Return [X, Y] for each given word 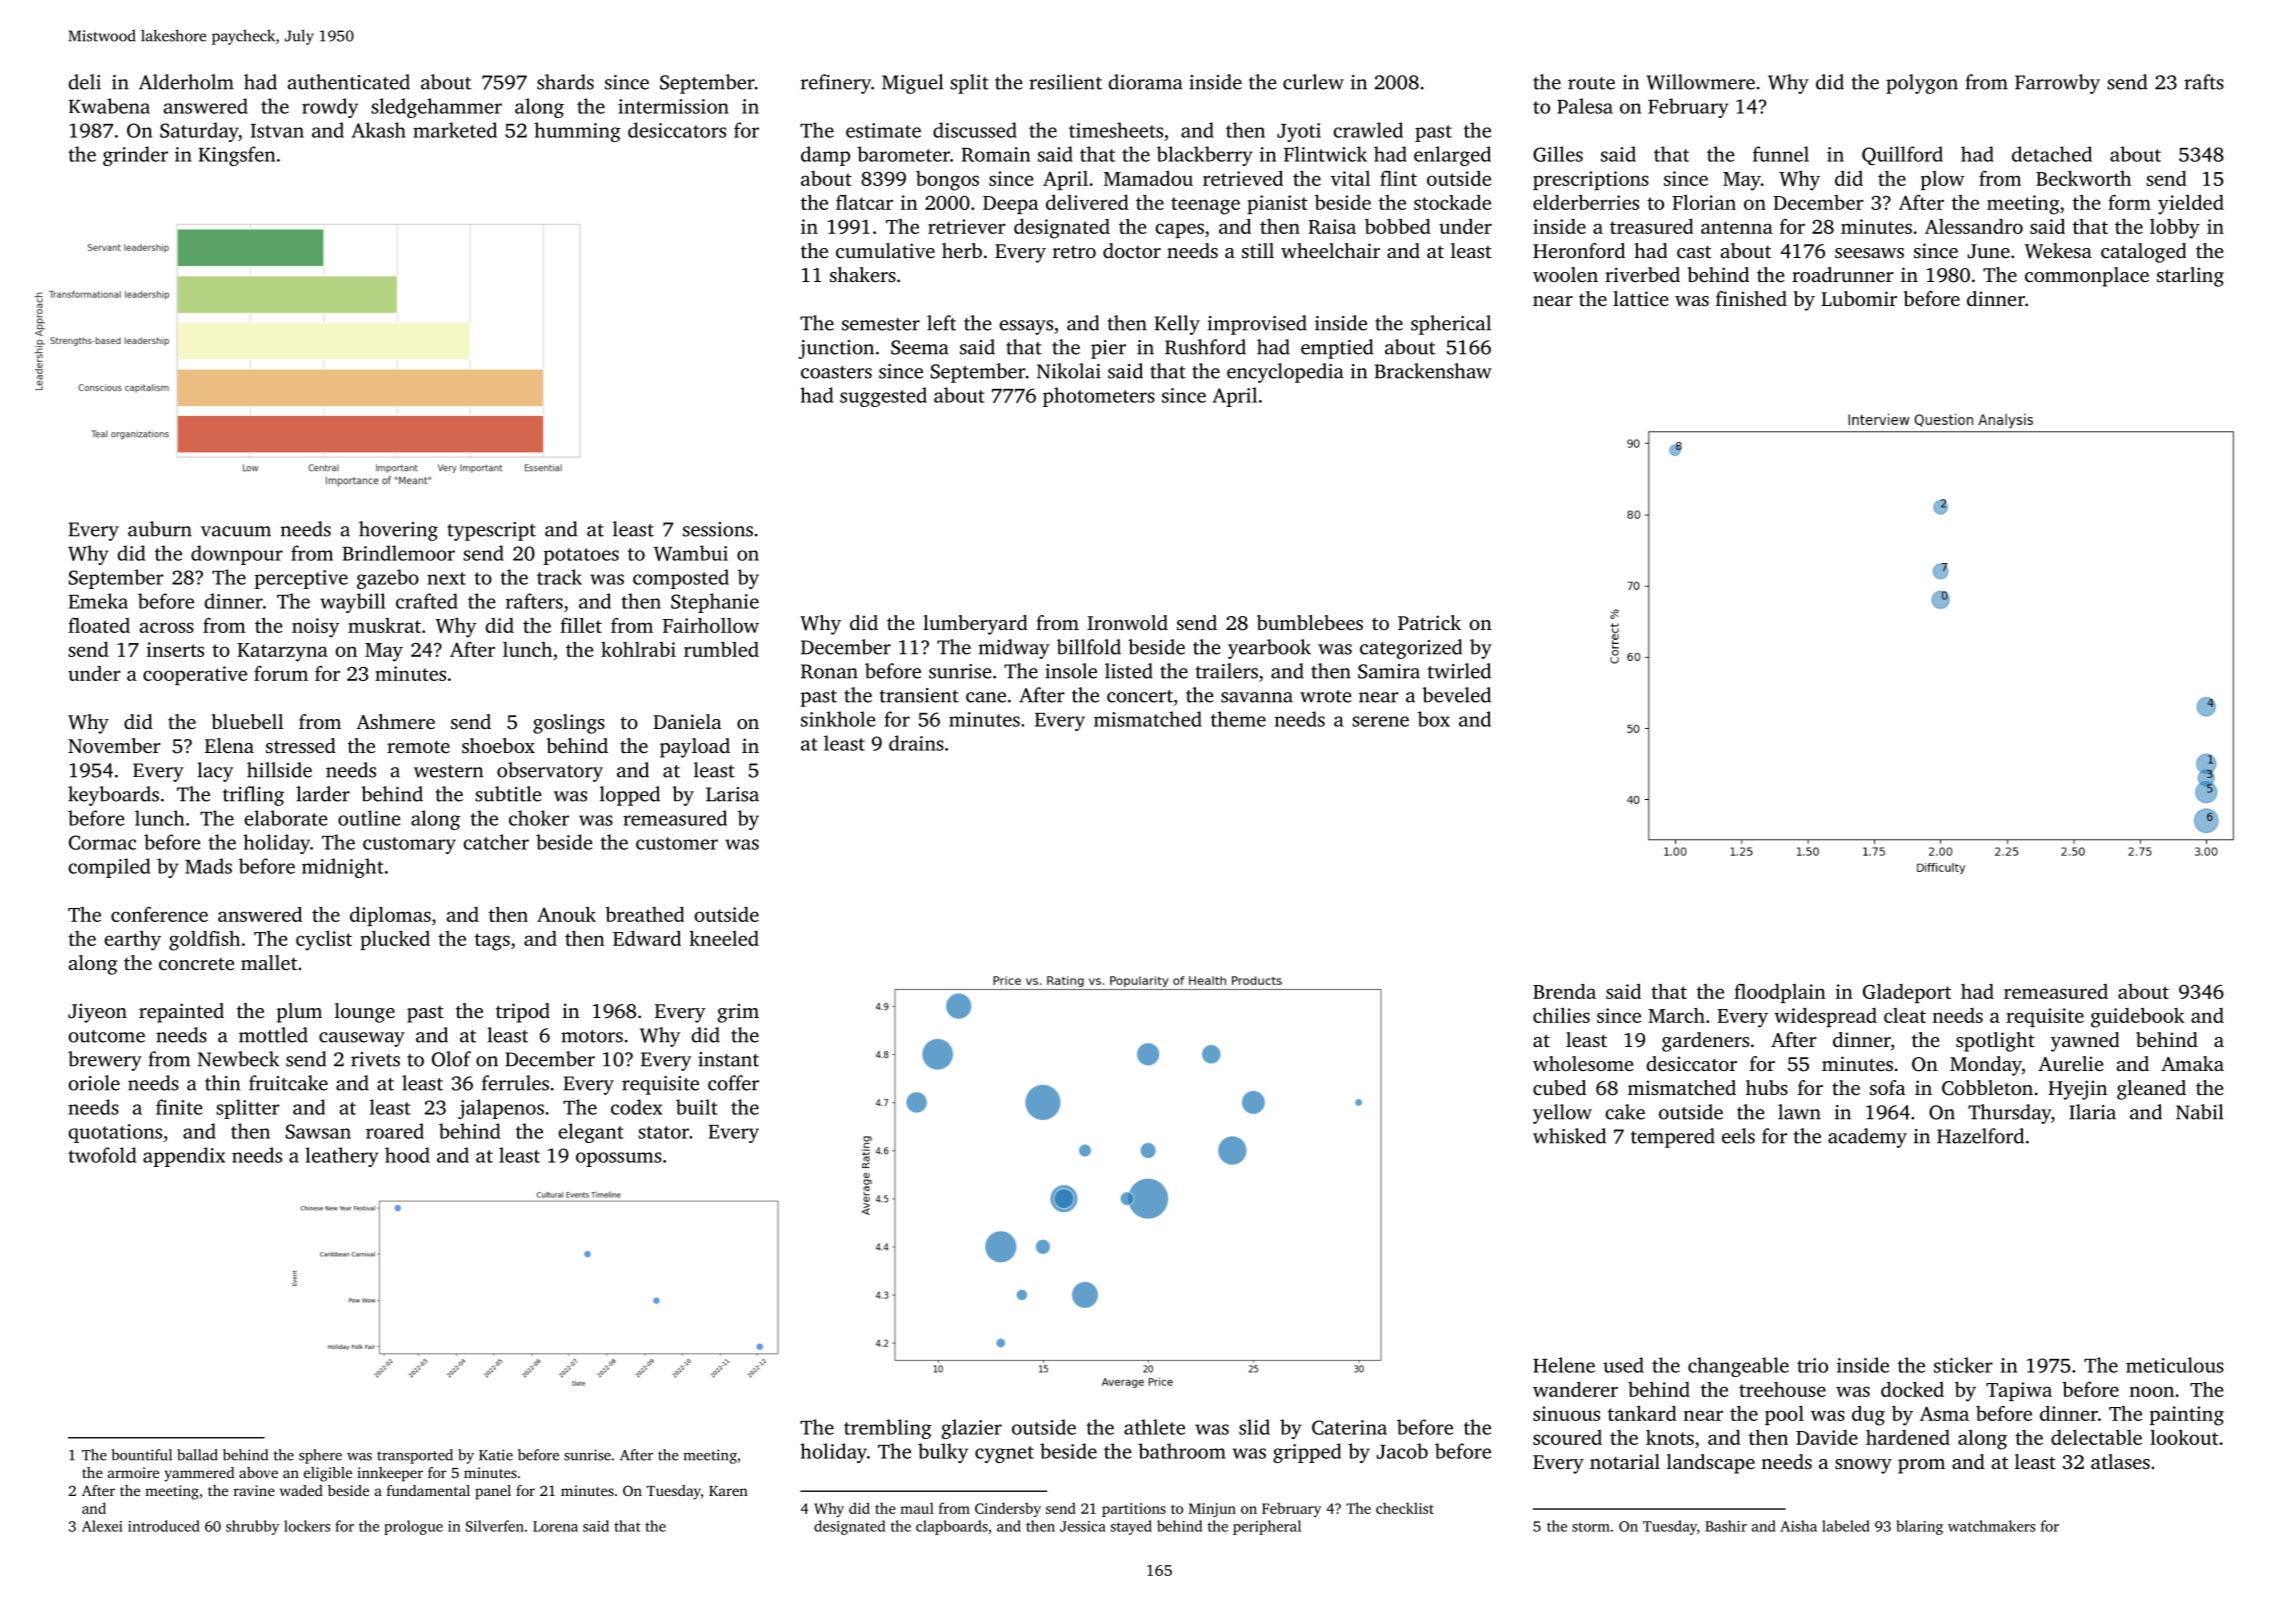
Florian [1704, 202]
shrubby [252, 1527]
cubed [1559, 1087]
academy [1867, 1138]
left [941, 323]
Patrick [1429, 622]
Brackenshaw [1433, 371]
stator [663, 1132]
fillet [581, 625]
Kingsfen [237, 156]
